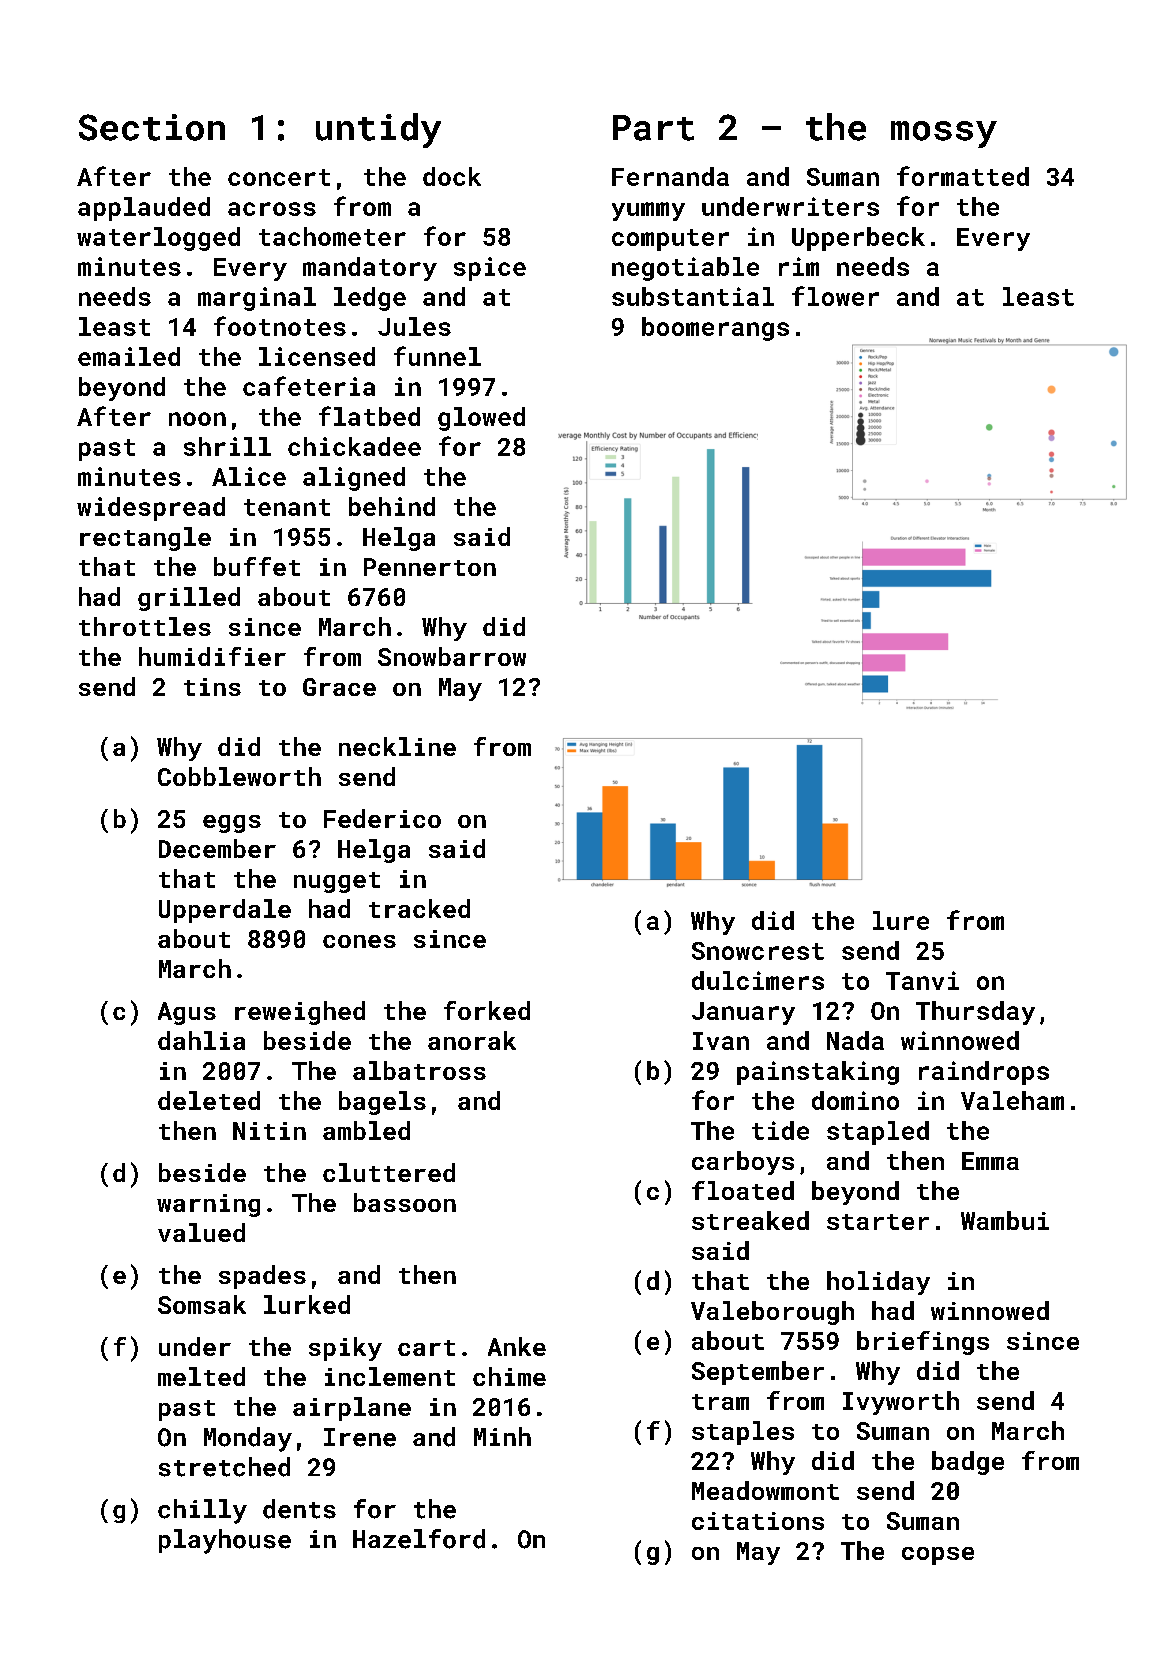 The image size is (1165, 1654). What do you see at coordinates (202, 1304) in the screenshot?
I see `Somsak` at bounding box center [202, 1304].
